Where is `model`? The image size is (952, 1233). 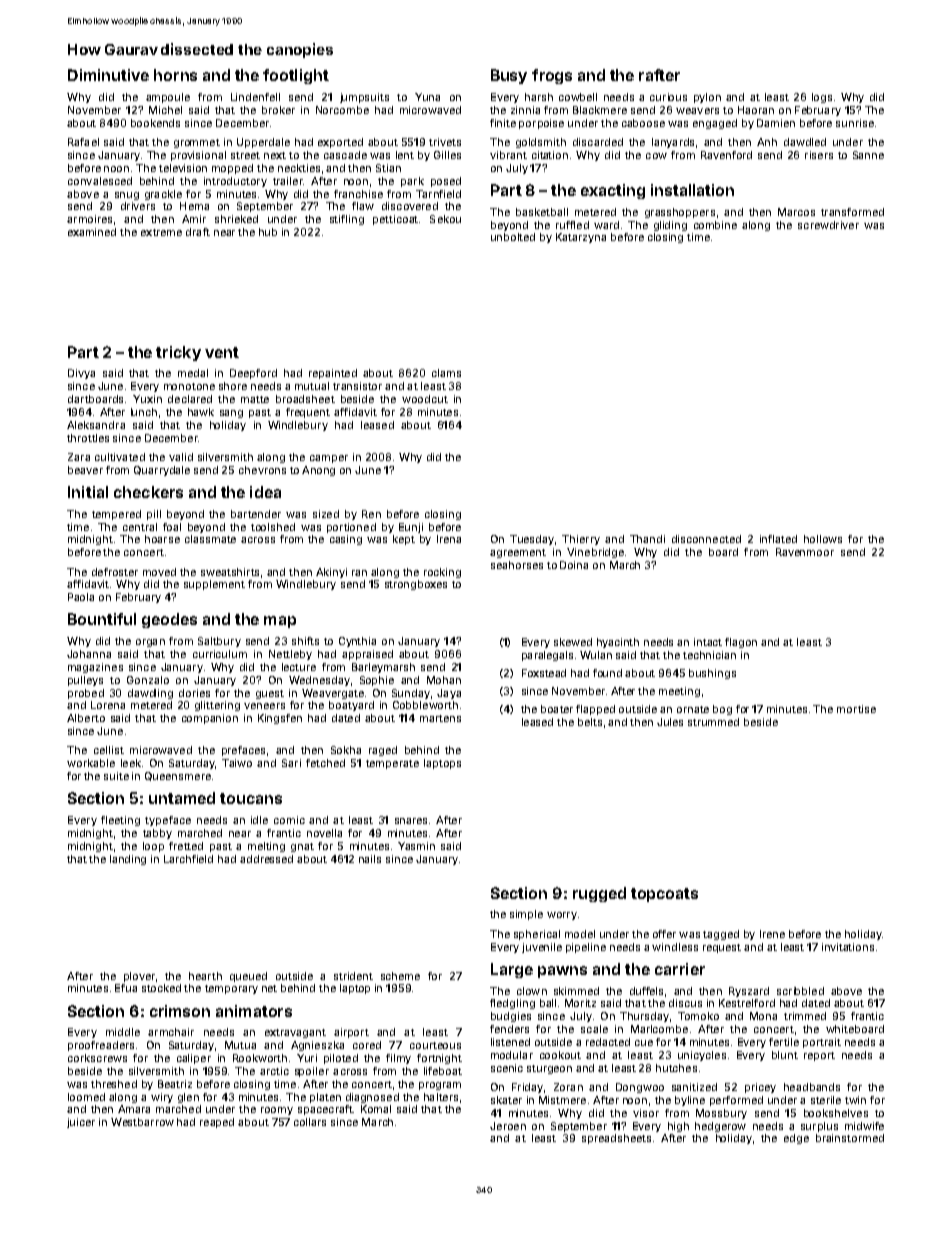
model is located at coordinates (580, 934).
